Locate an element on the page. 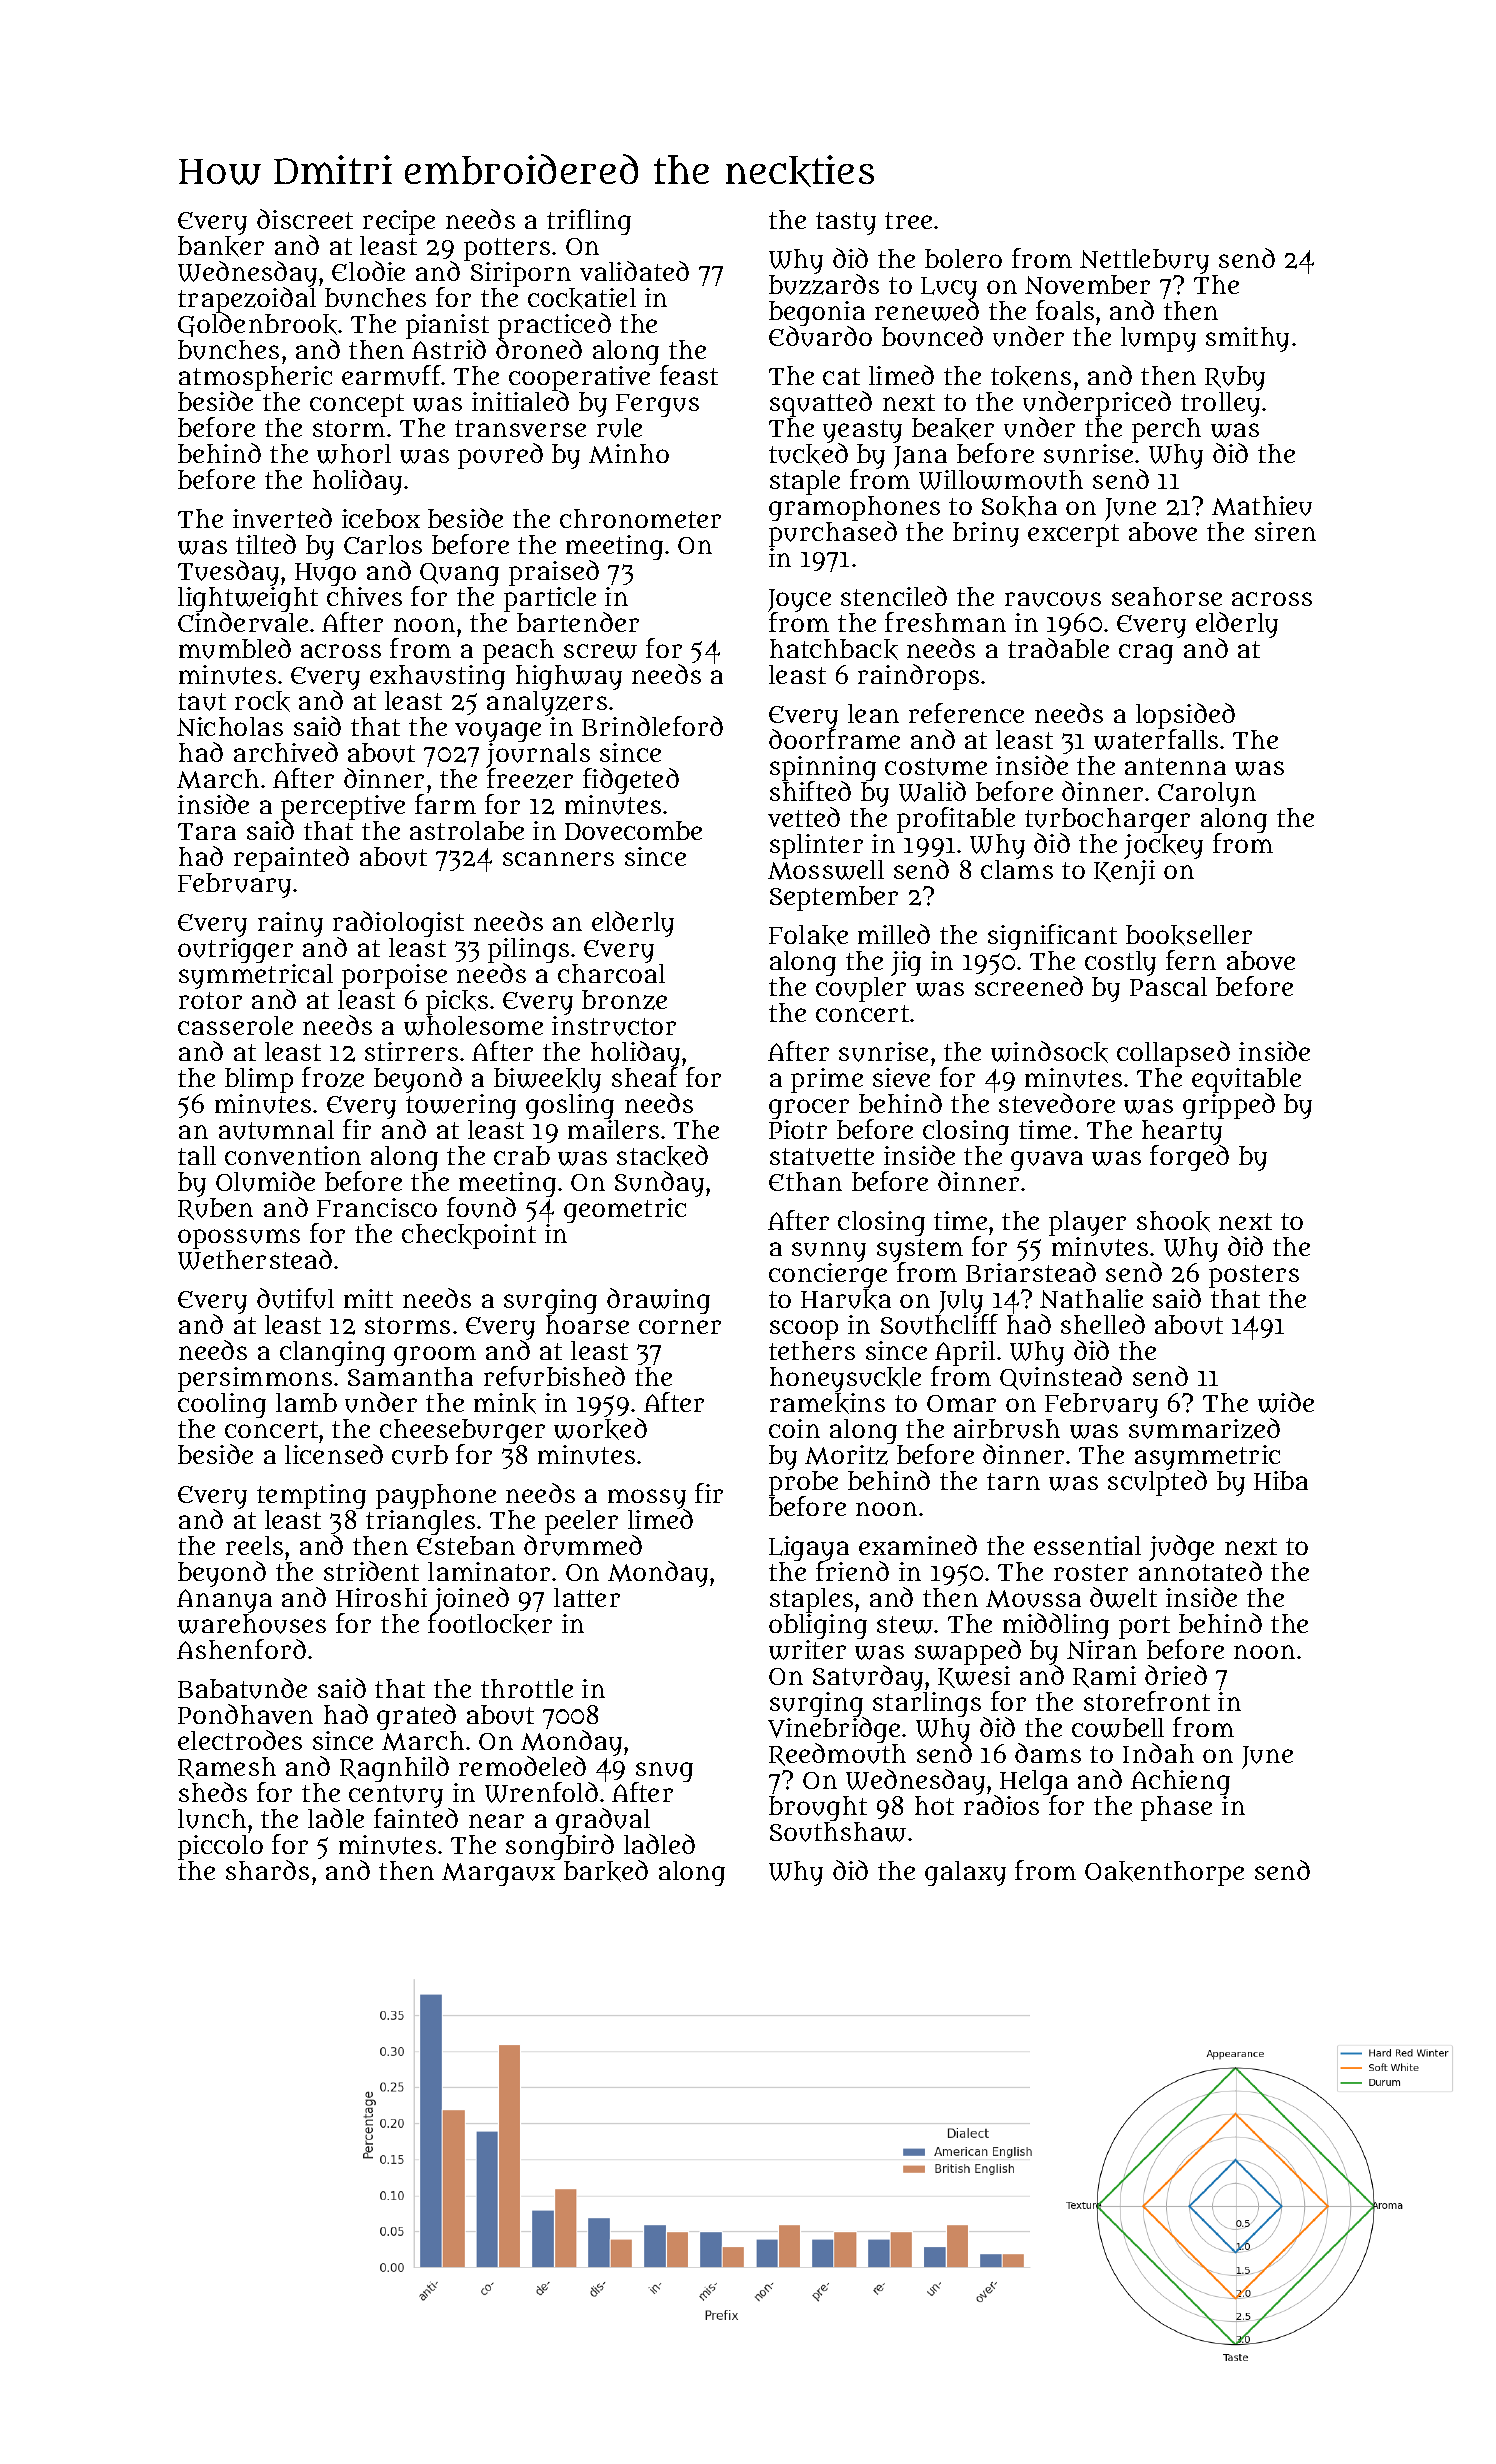  discreet is located at coordinates (305, 219).
